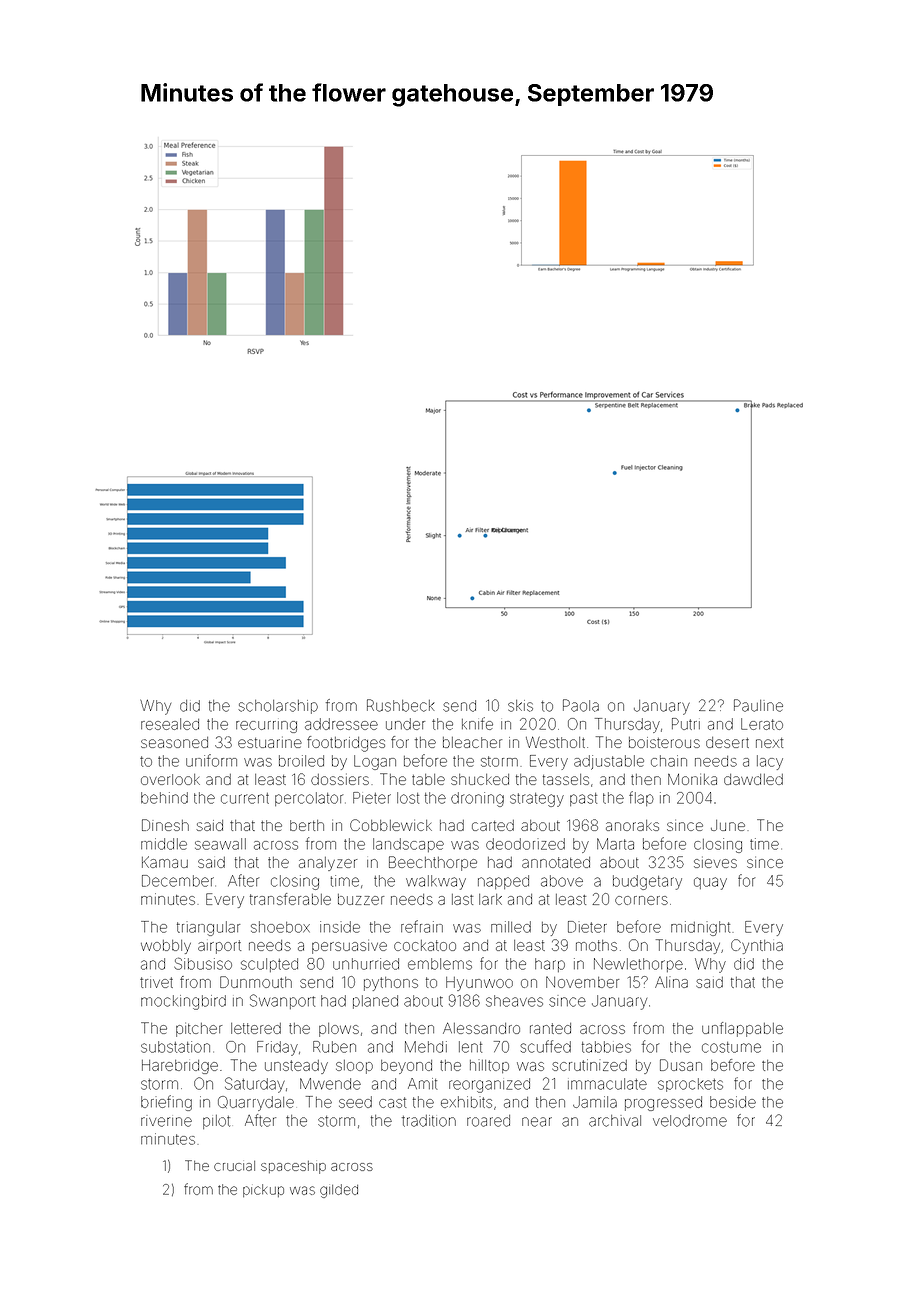 This screenshot has width=924, height=1314. Describe the element at coordinates (328, 864) in the screenshot. I see `analyzer` at that location.
